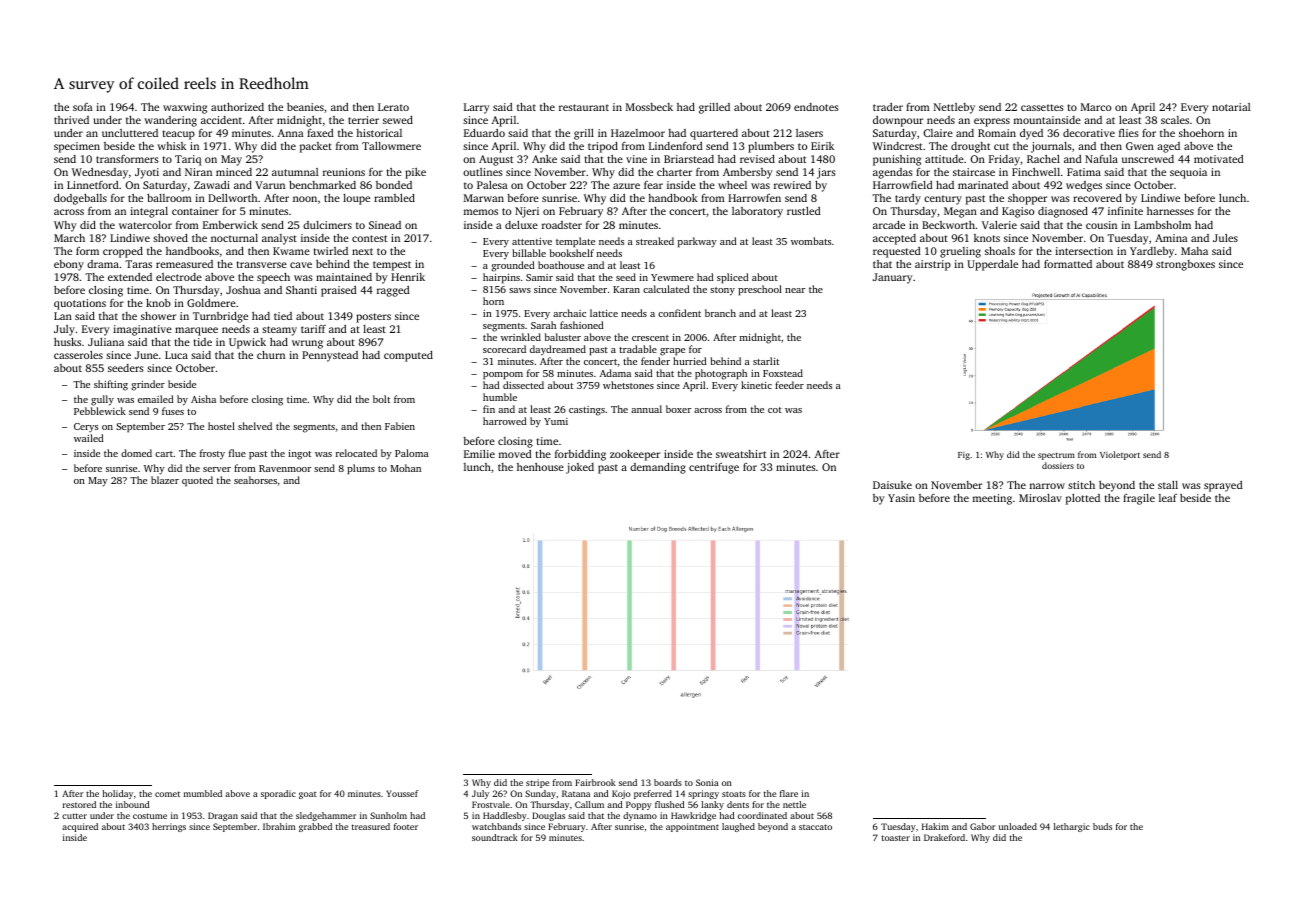 This screenshot has height=924, width=1308. I want to click on grabbed, so click(315, 827).
